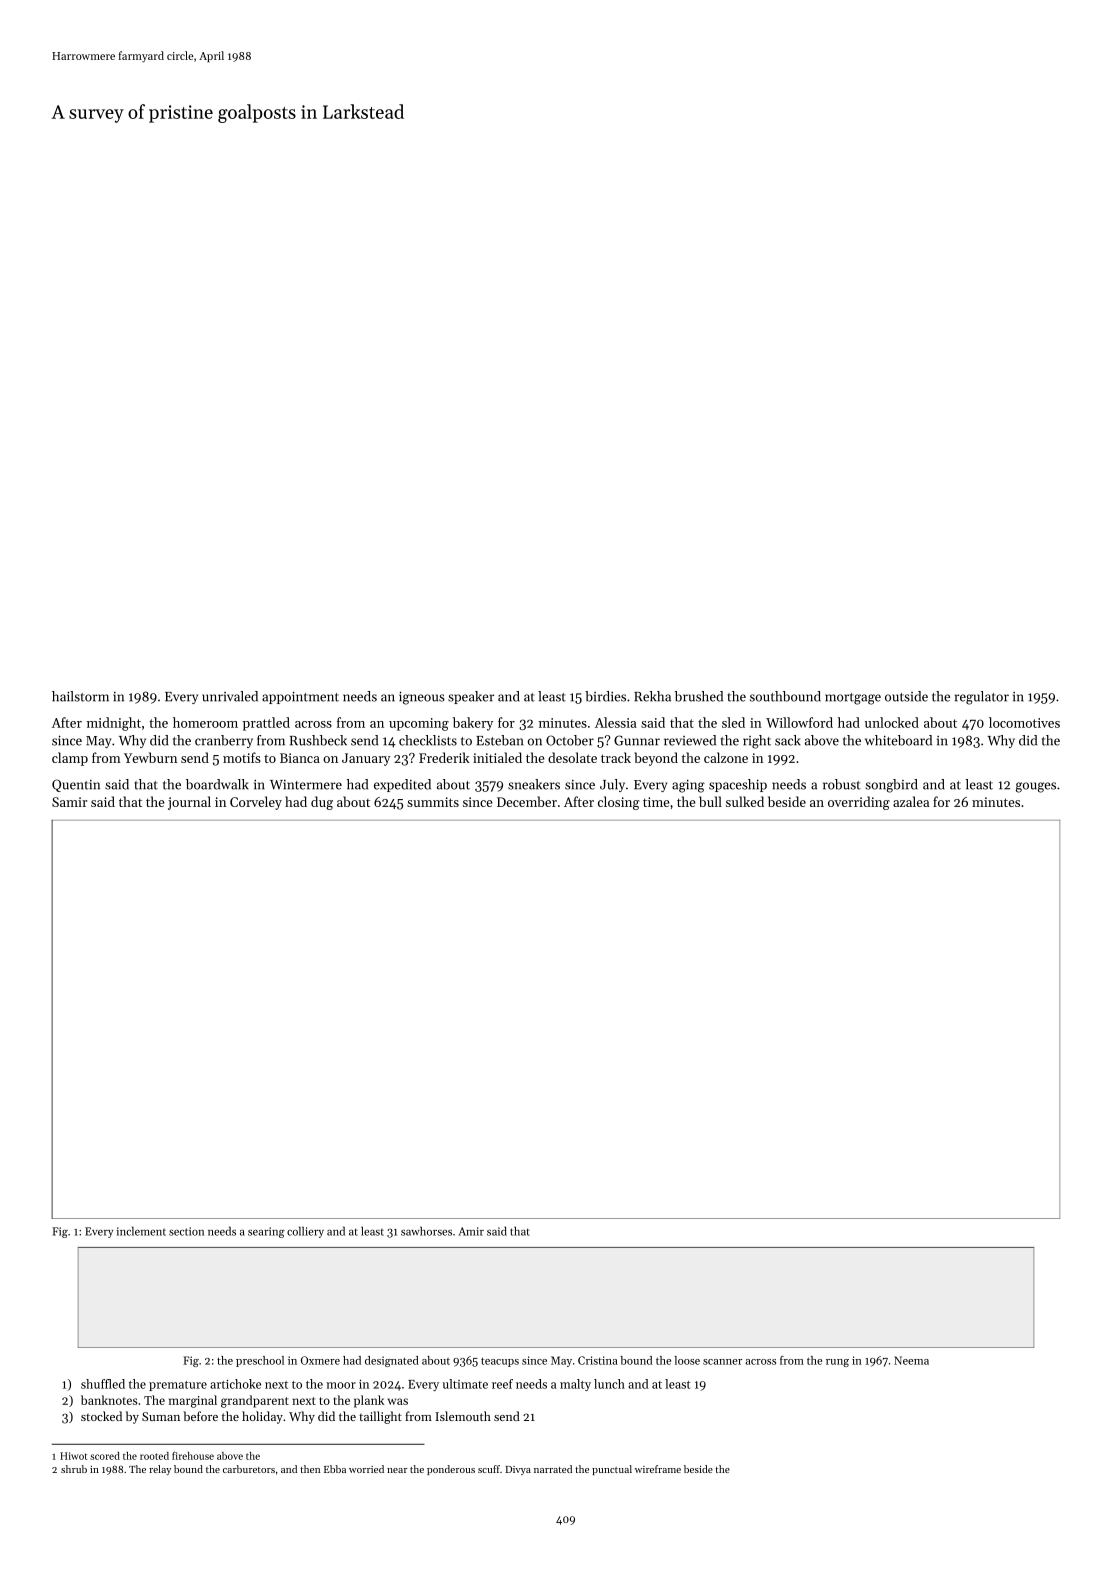 The width and height of the image is (1112, 1573). I want to click on overriding, so click(859, 803).
